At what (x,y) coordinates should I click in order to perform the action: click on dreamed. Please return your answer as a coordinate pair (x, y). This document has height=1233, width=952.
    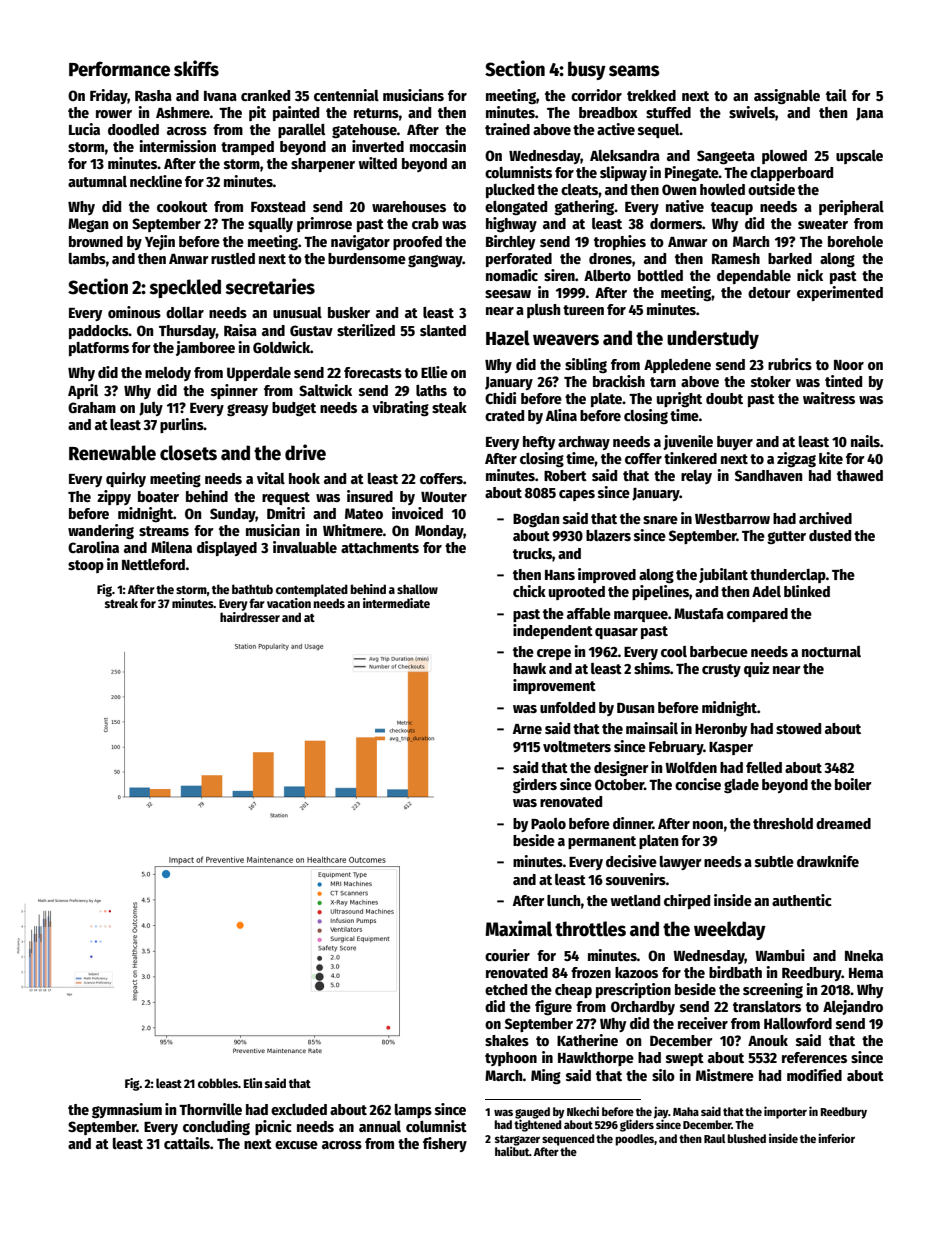
    Looking at the image, I should click on (843, 823).
